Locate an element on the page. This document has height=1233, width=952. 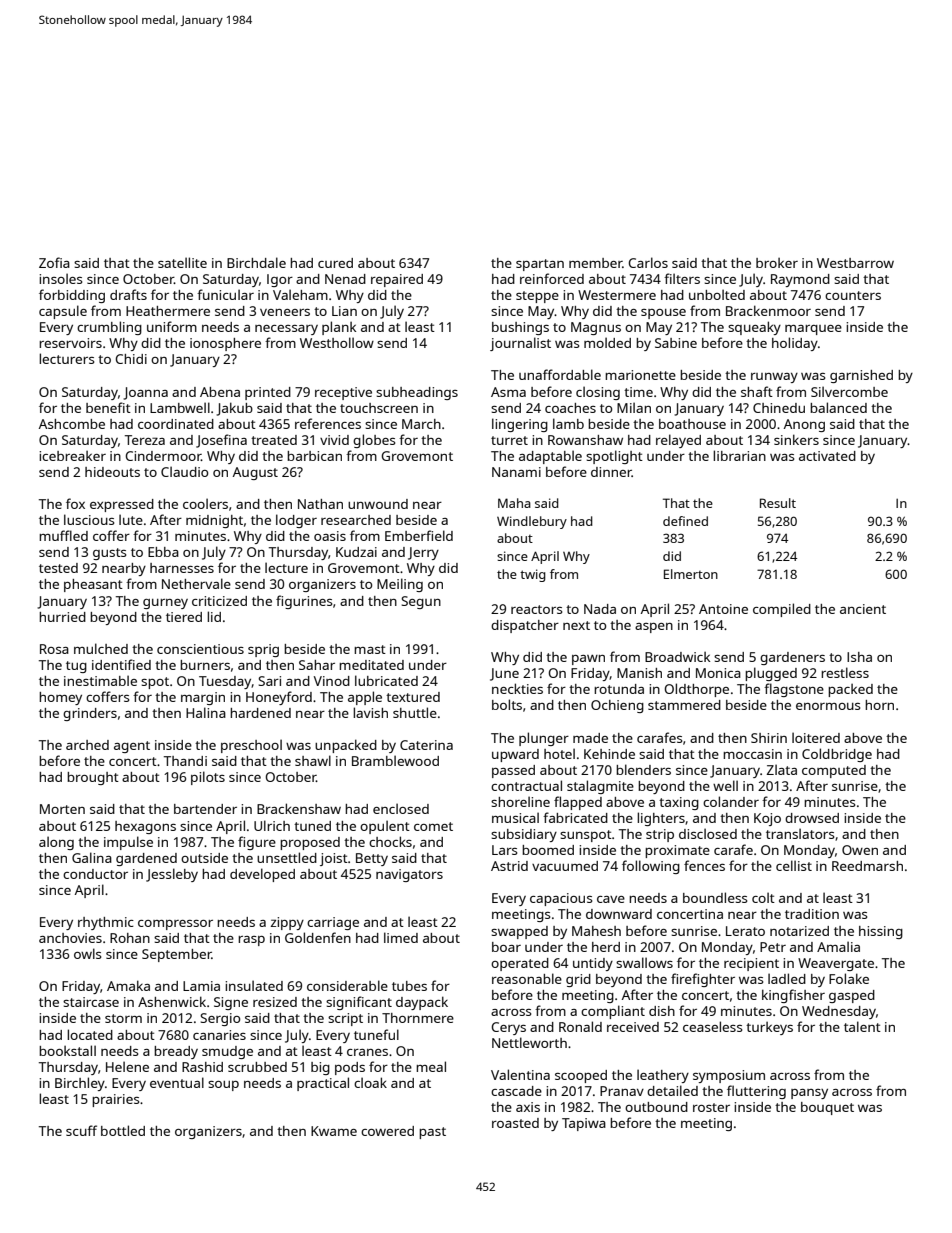
Segun is located at coordinates (421, 602).
